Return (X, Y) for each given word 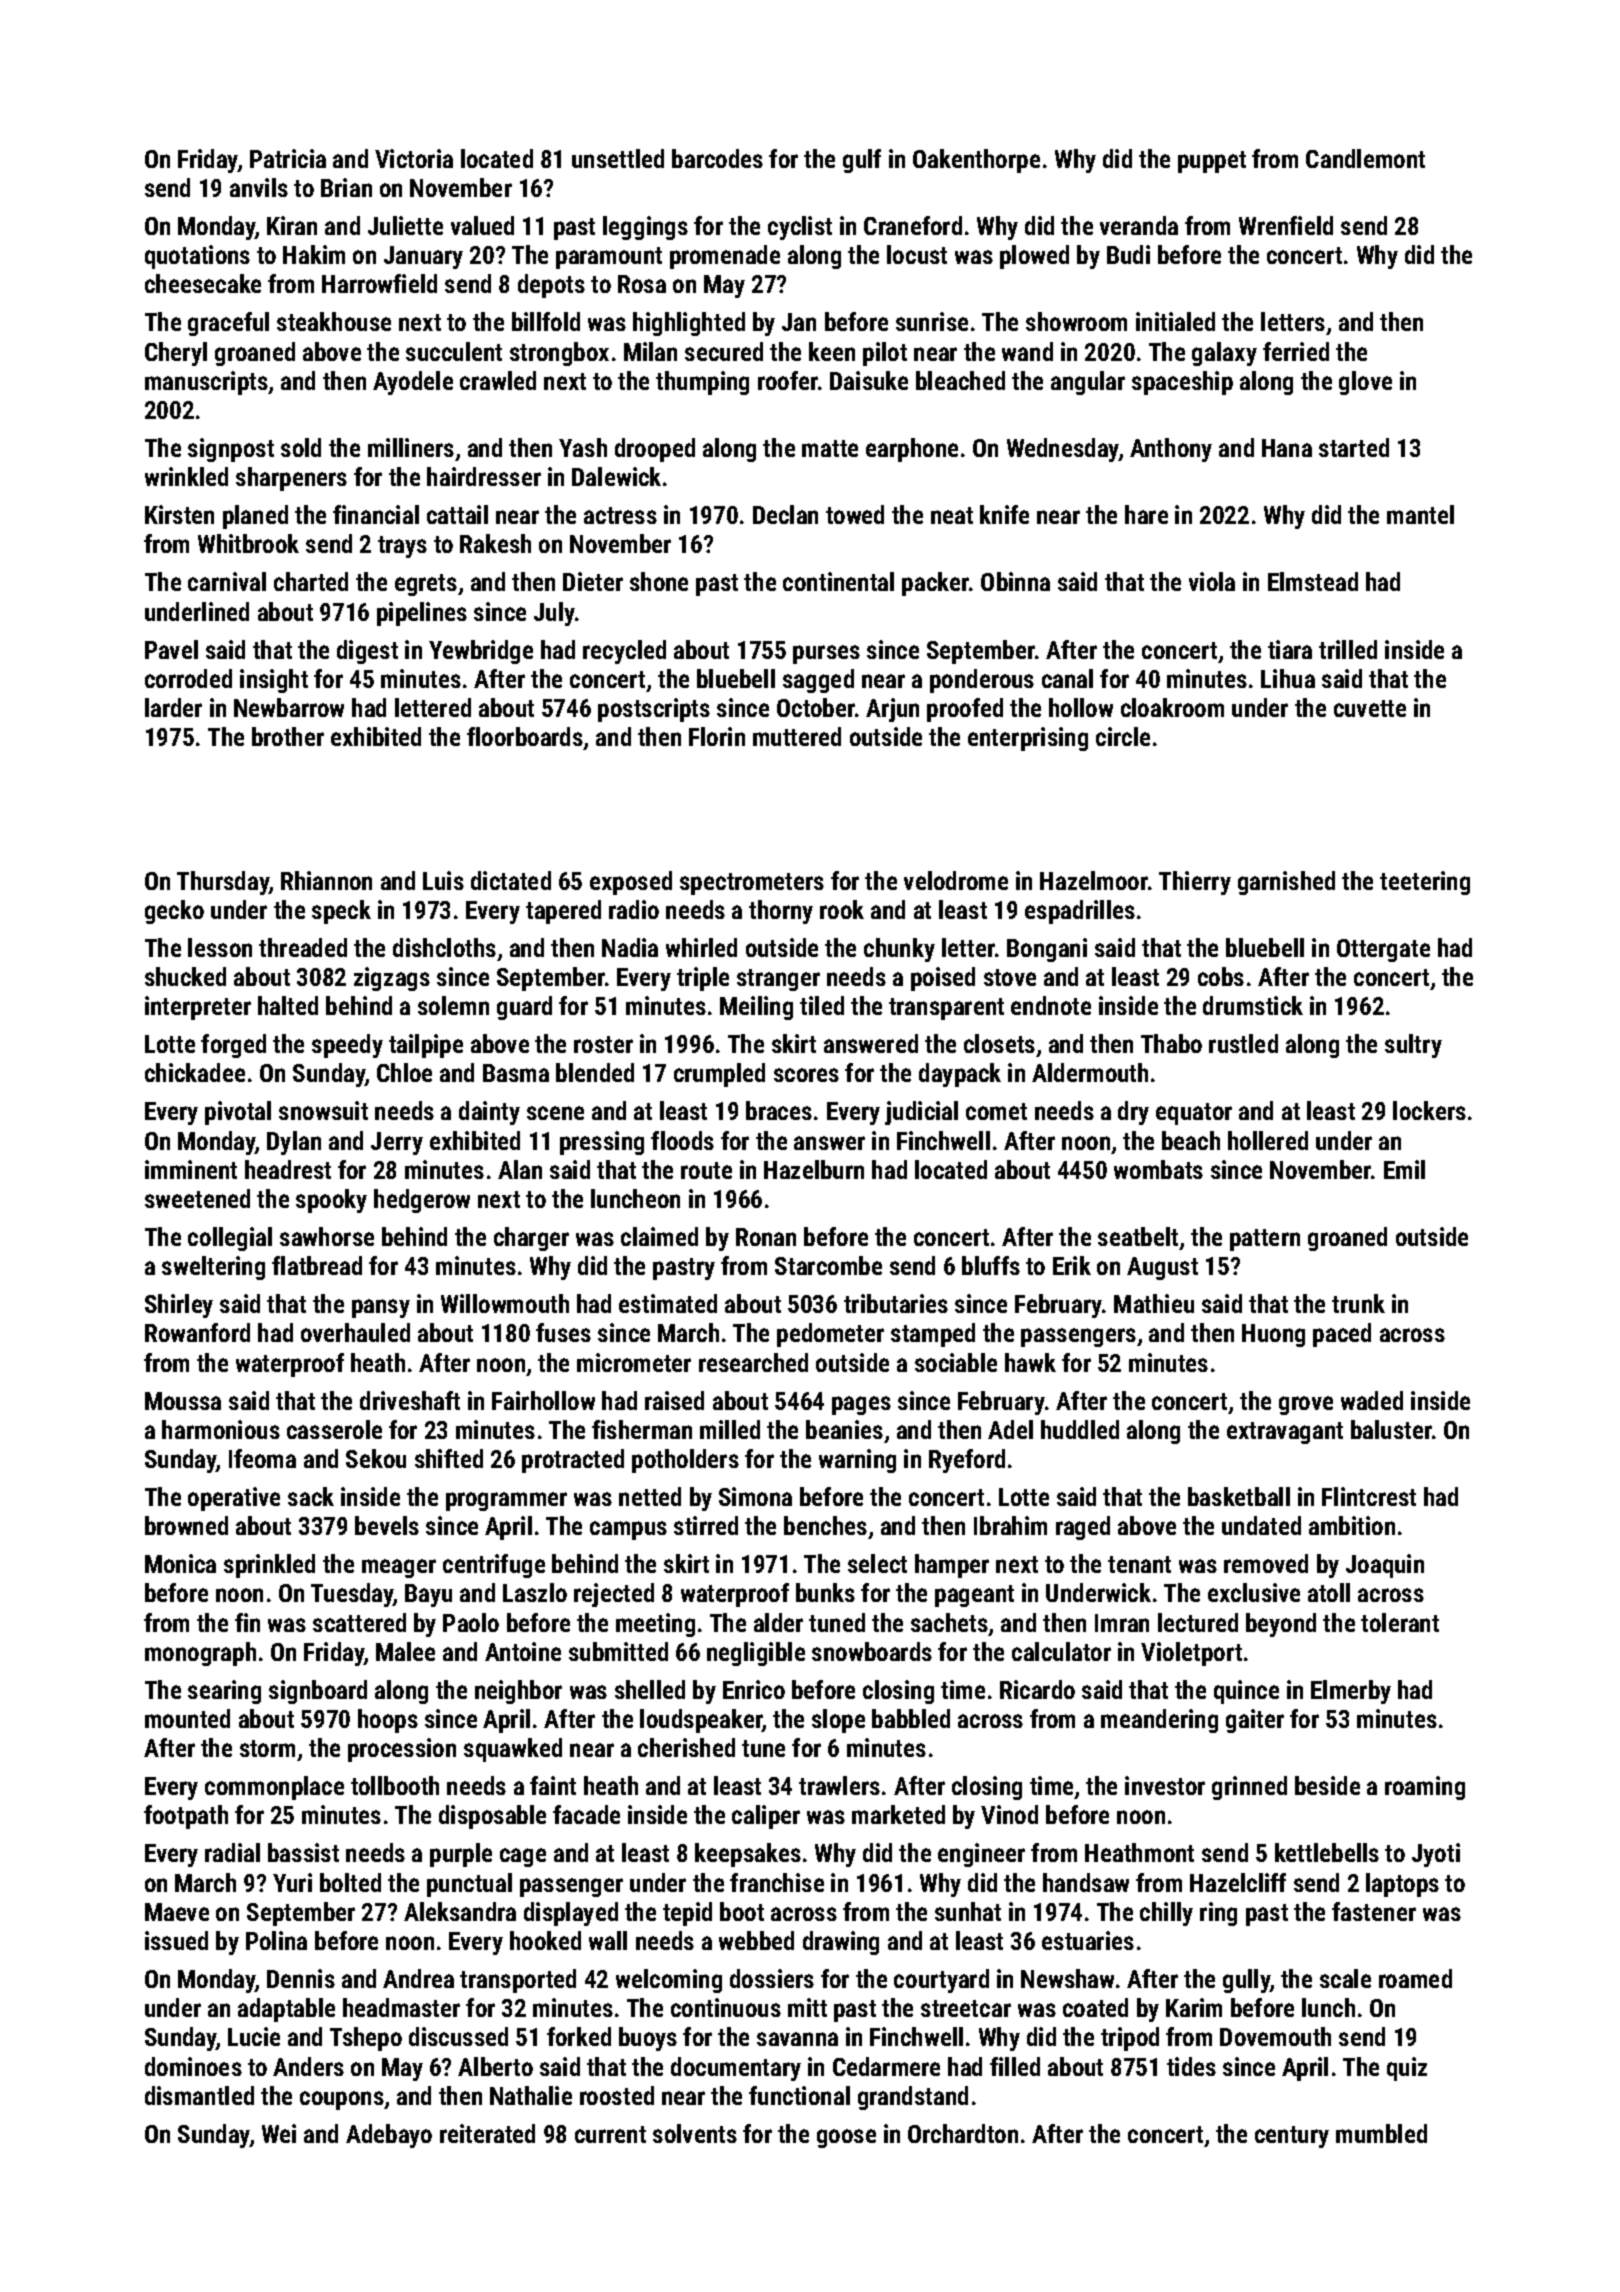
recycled (624, 652)
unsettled (618, 158)
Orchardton (963, 2133)
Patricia (288, 158)
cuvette (1370, 708)
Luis (443, 880)
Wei (279, 2133)
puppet (1212, 162)
